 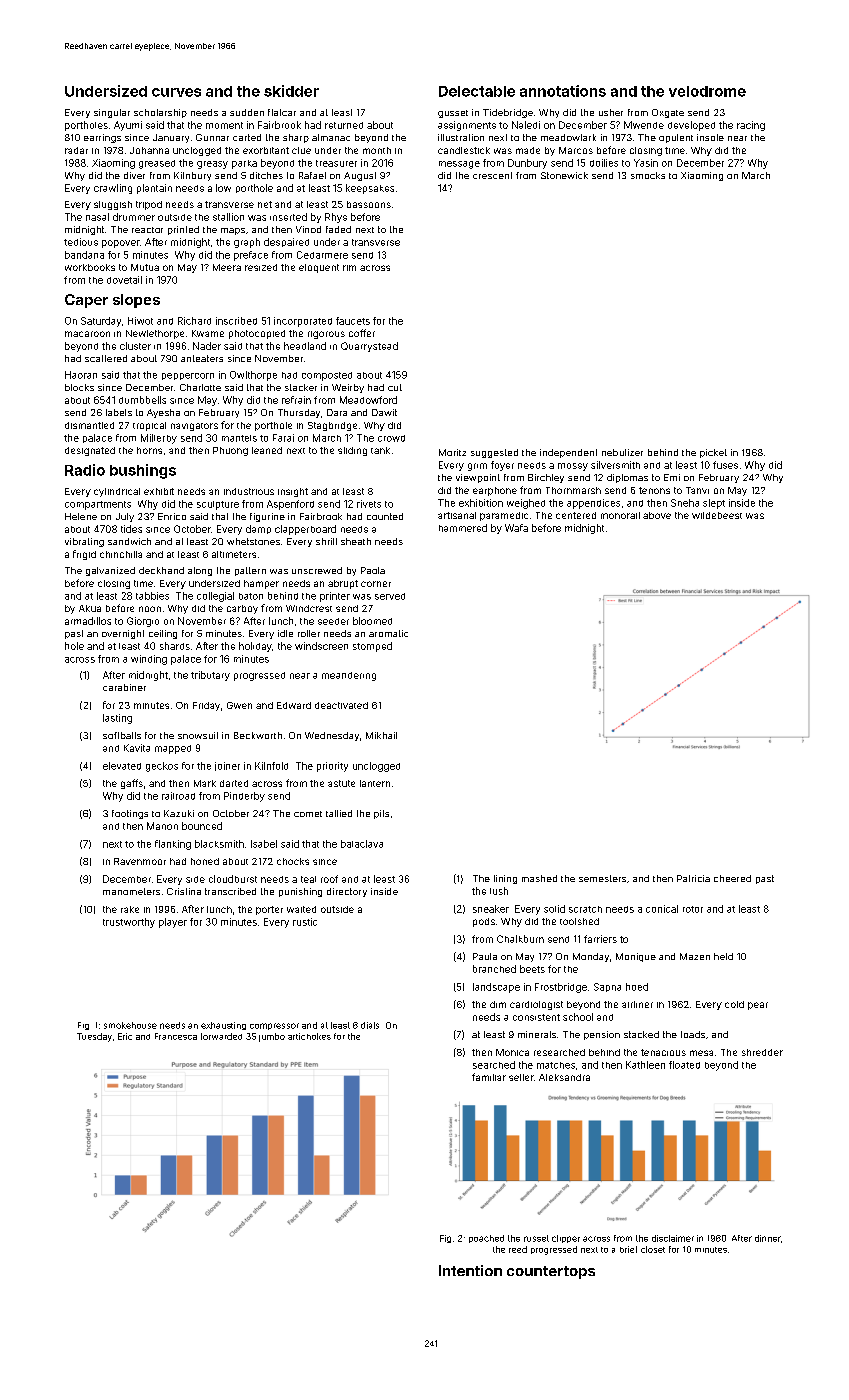 I want to click on smocks, so click(x=648, y=175).
